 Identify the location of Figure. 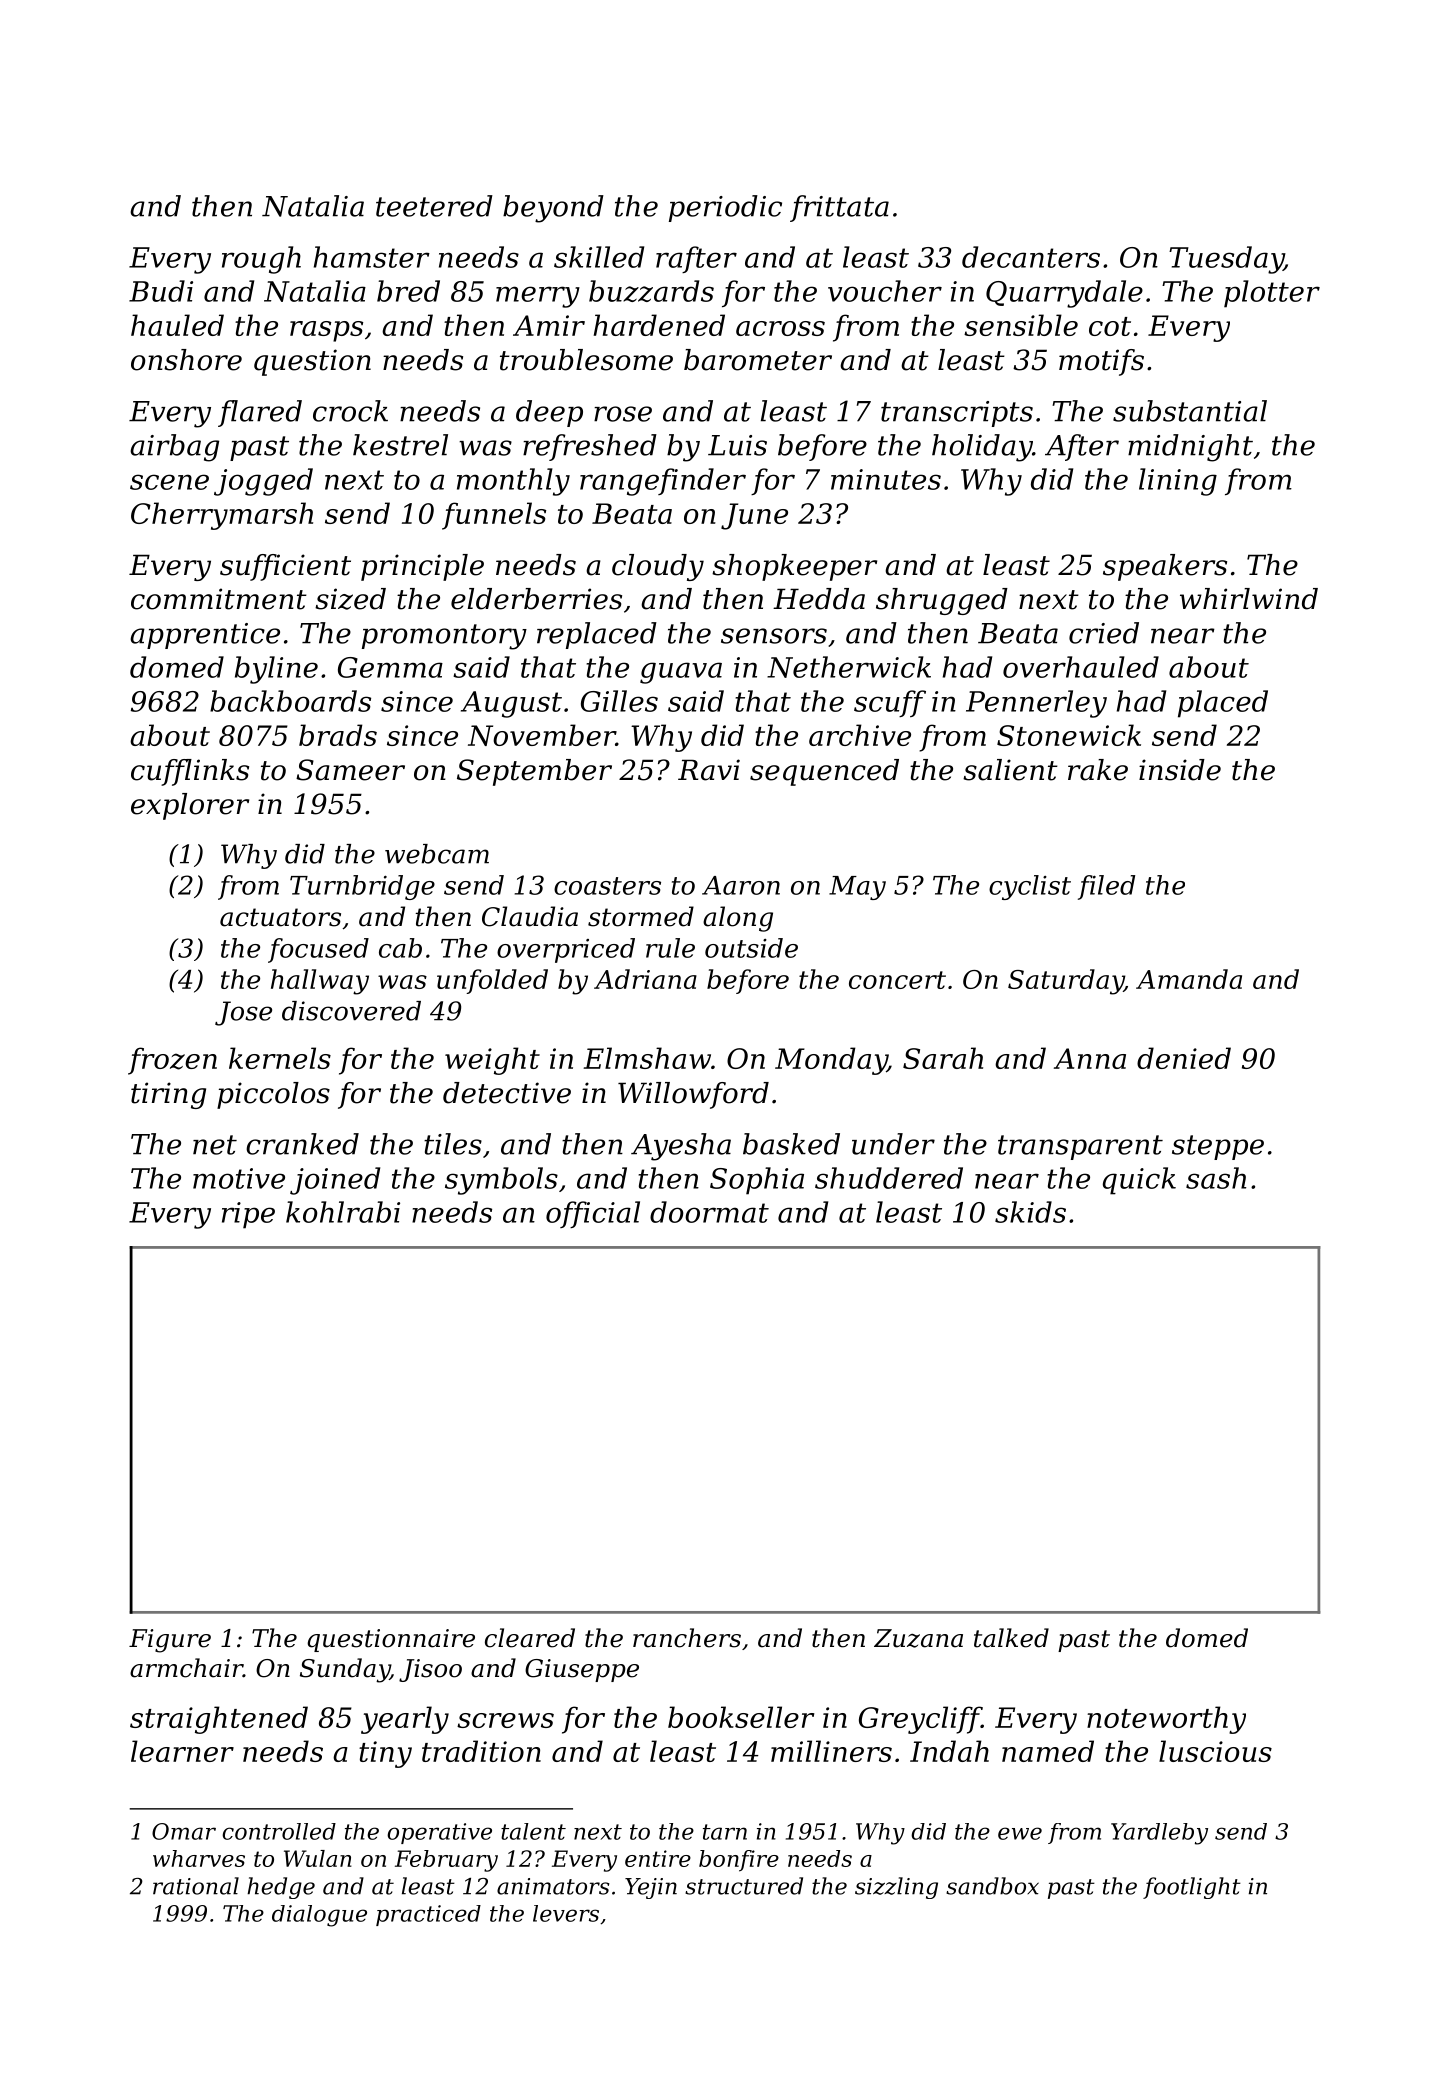
(170, 1641).
